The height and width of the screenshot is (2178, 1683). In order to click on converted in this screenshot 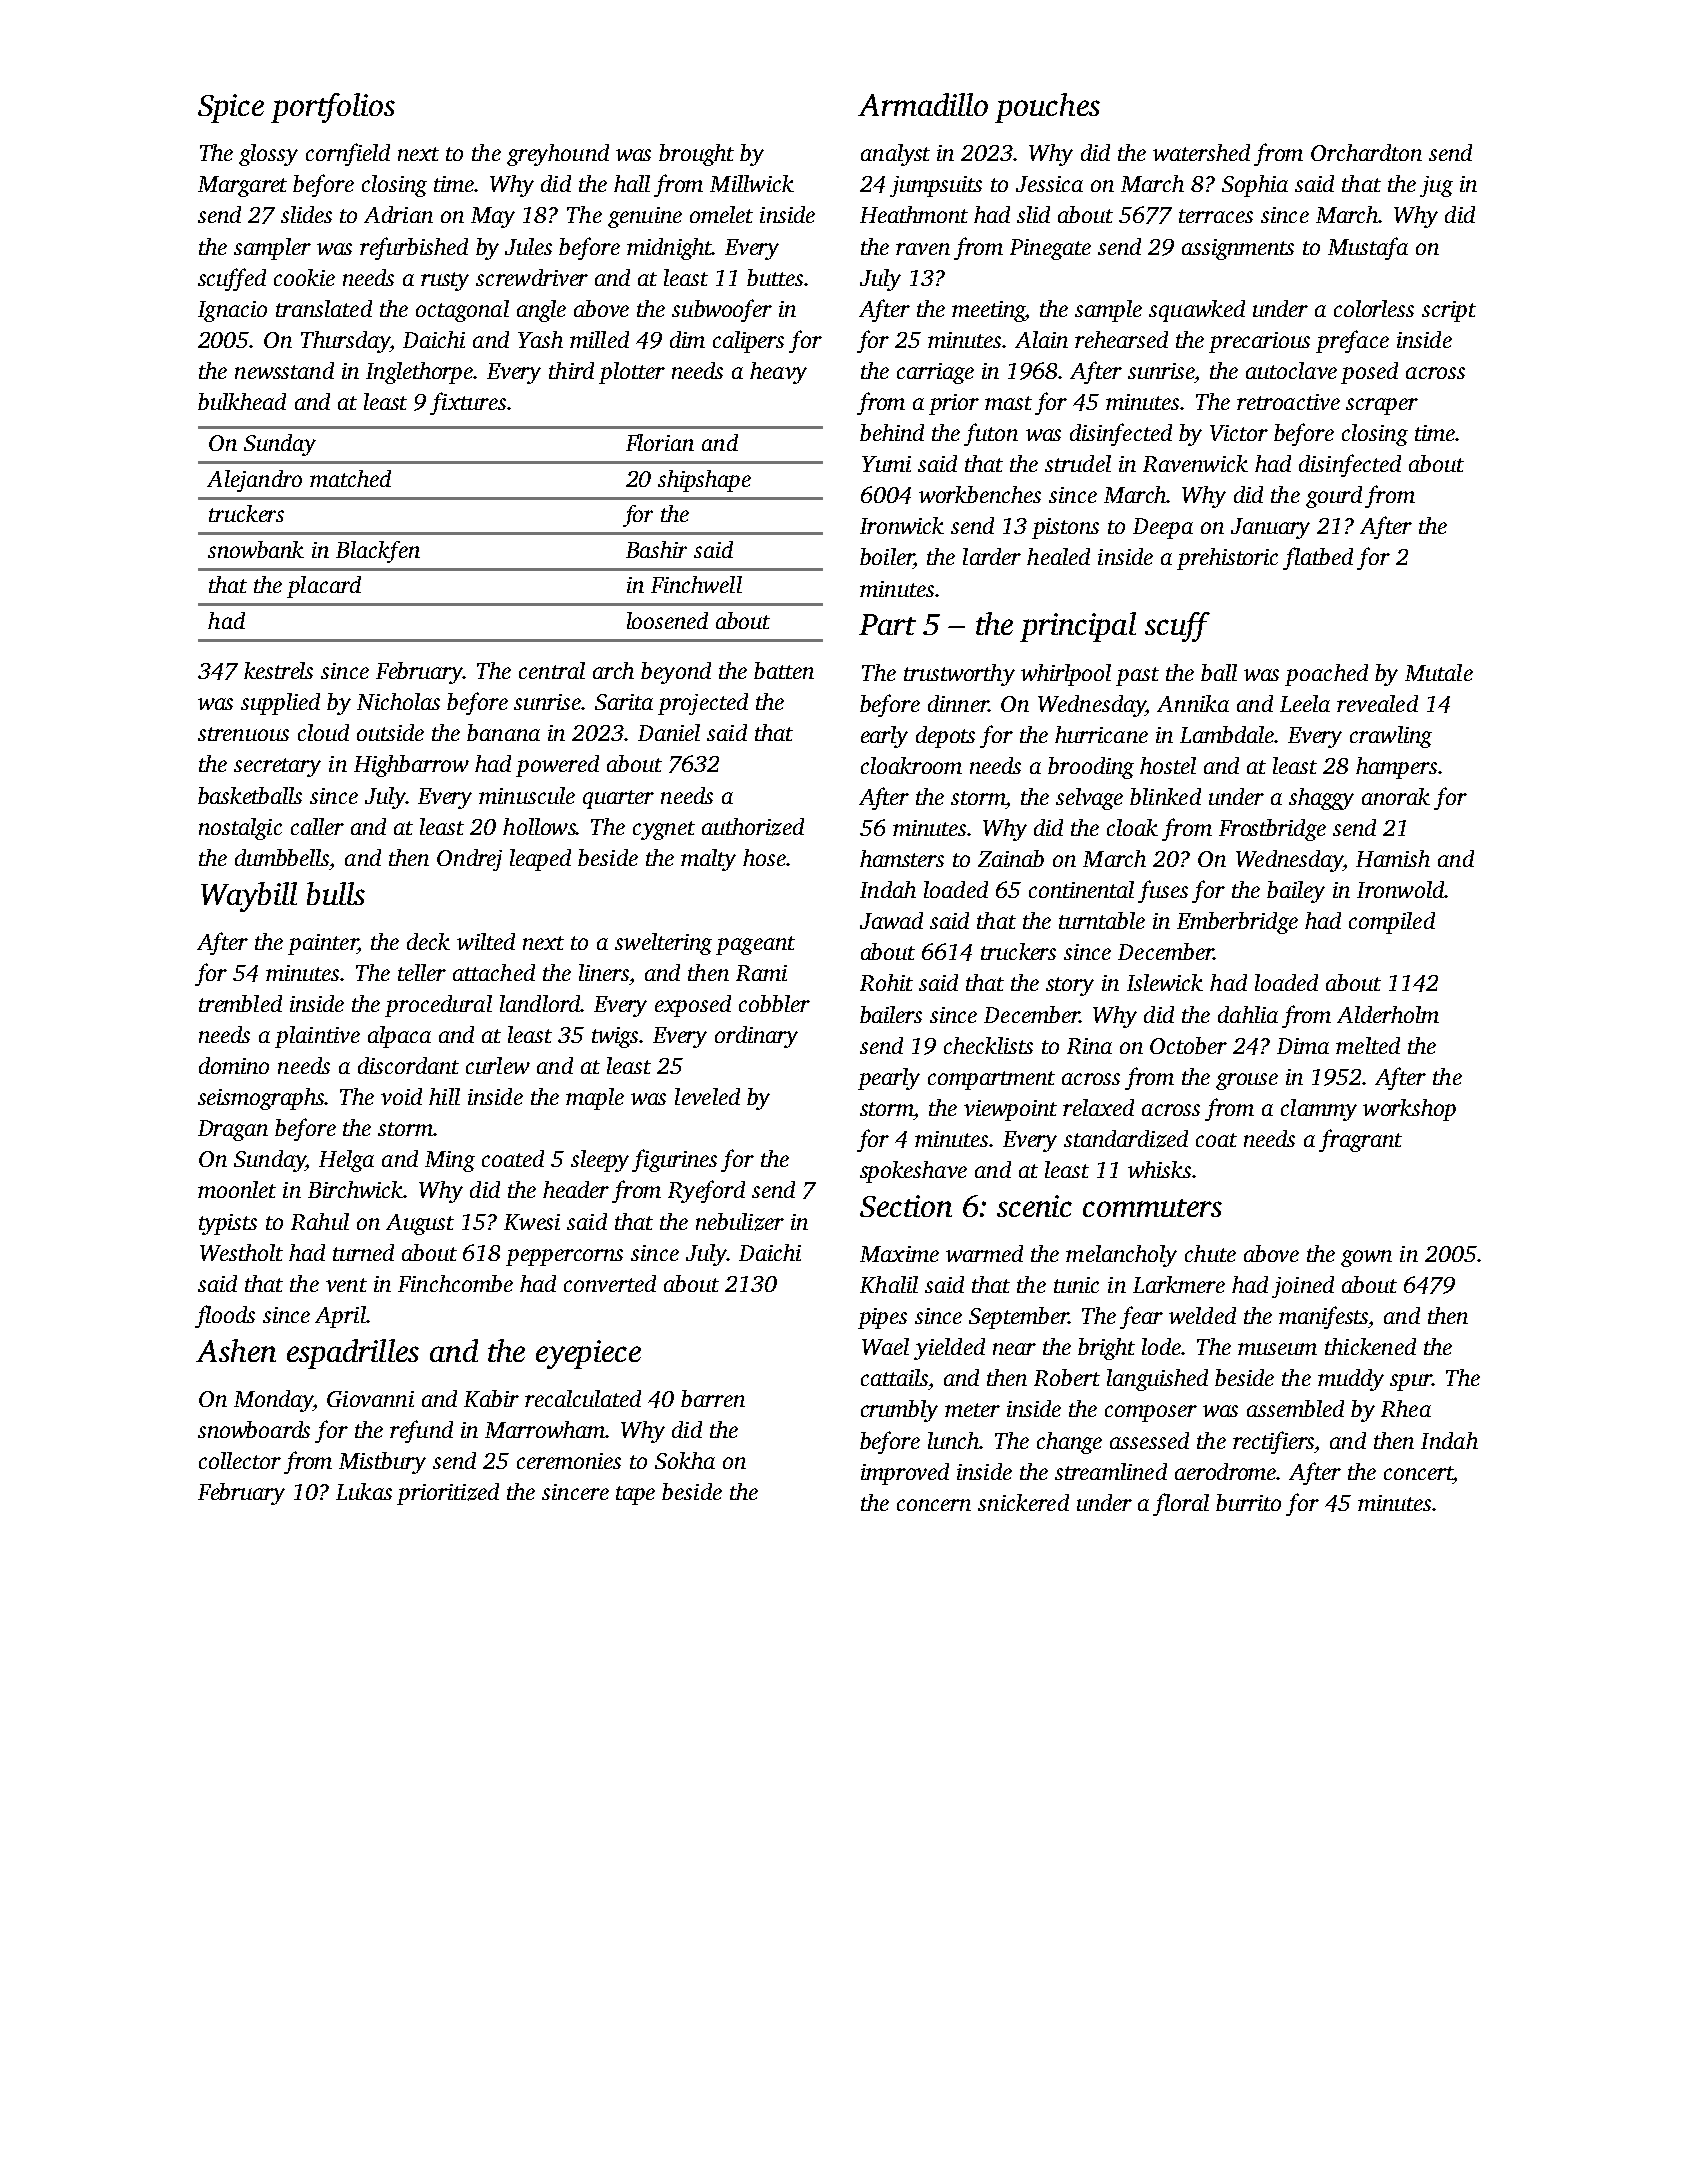, I will do `click(610, 1283)`.
